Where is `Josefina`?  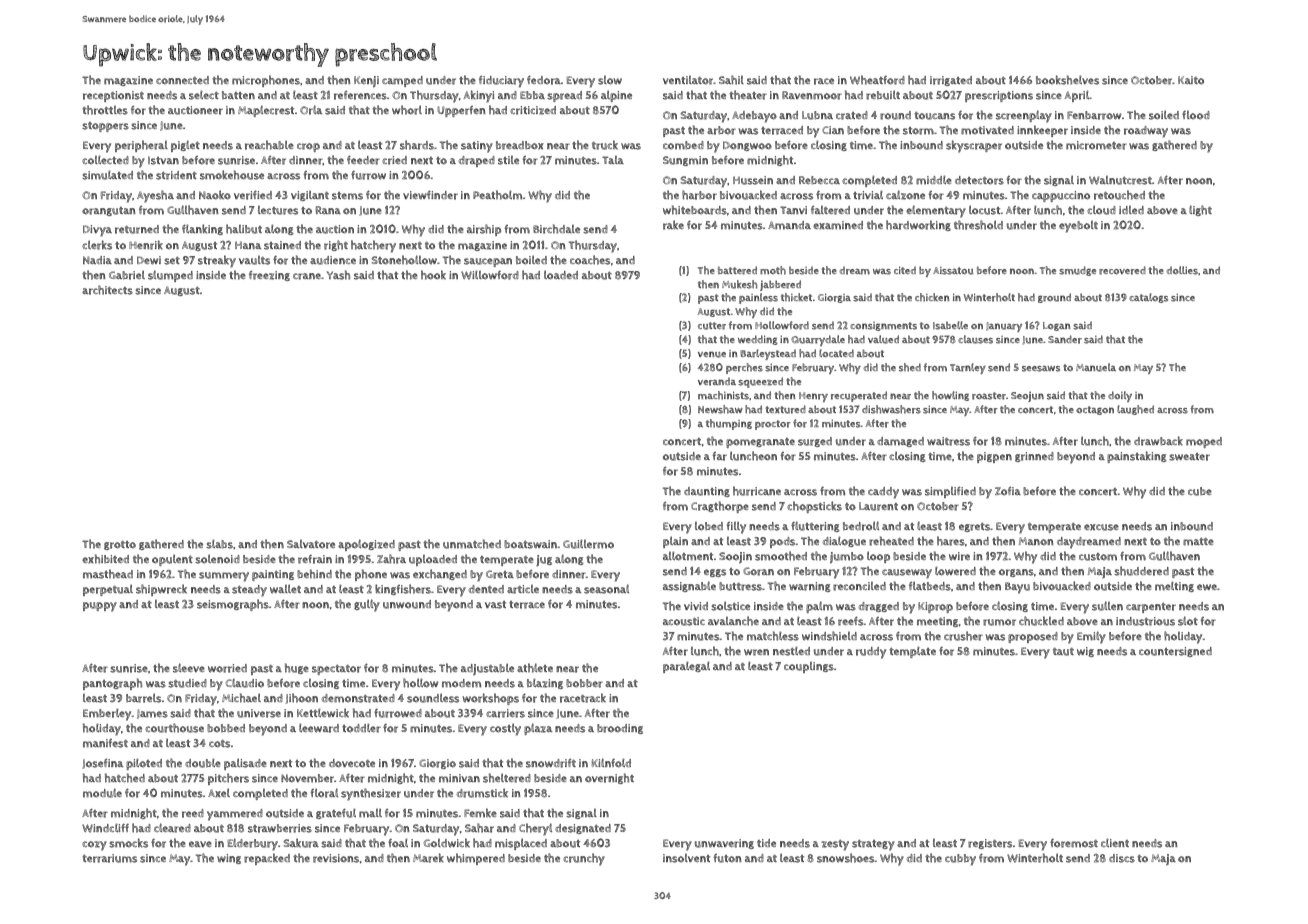
Josefina is located at coordinates (103, 763).
